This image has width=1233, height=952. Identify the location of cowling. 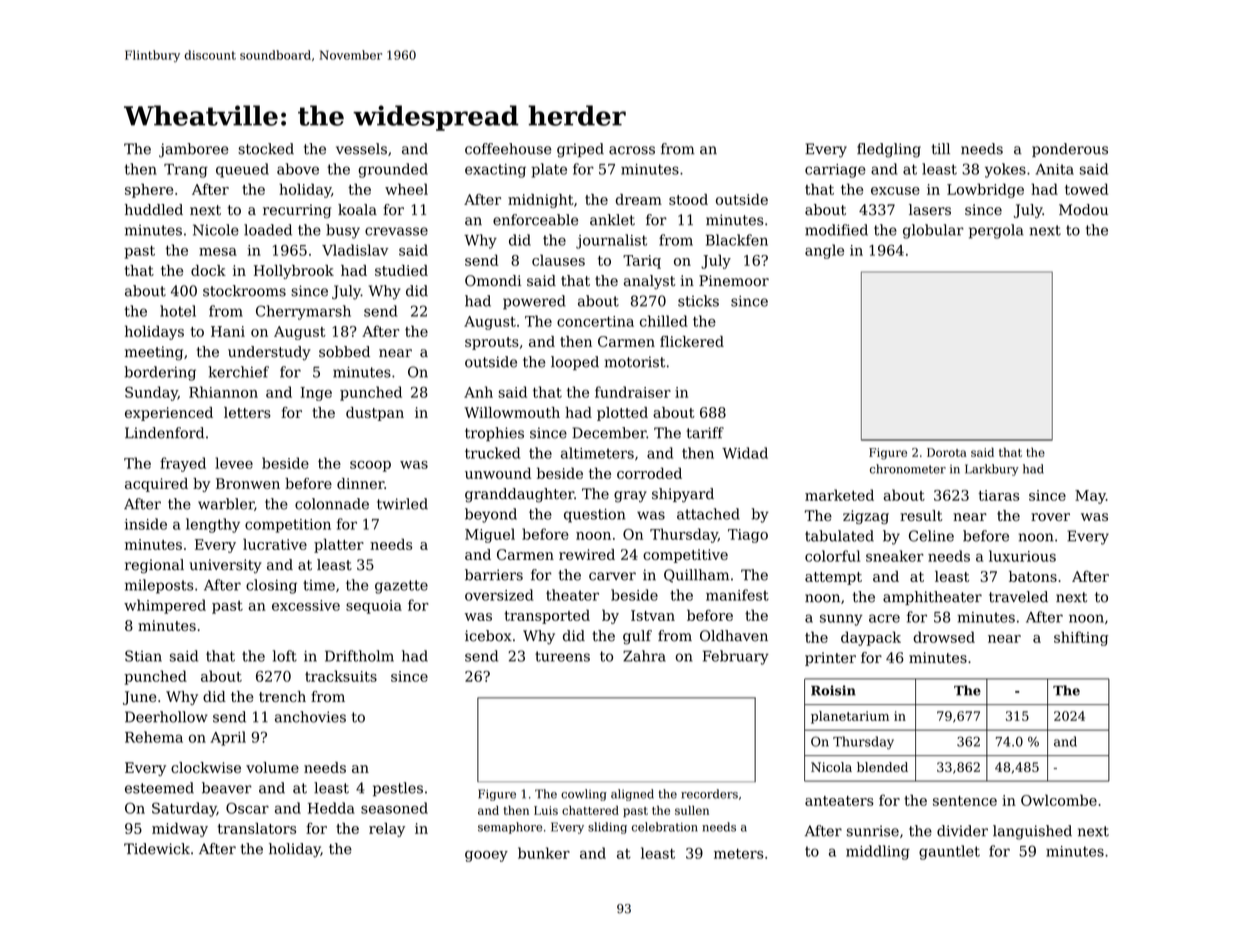
(584, 795).
